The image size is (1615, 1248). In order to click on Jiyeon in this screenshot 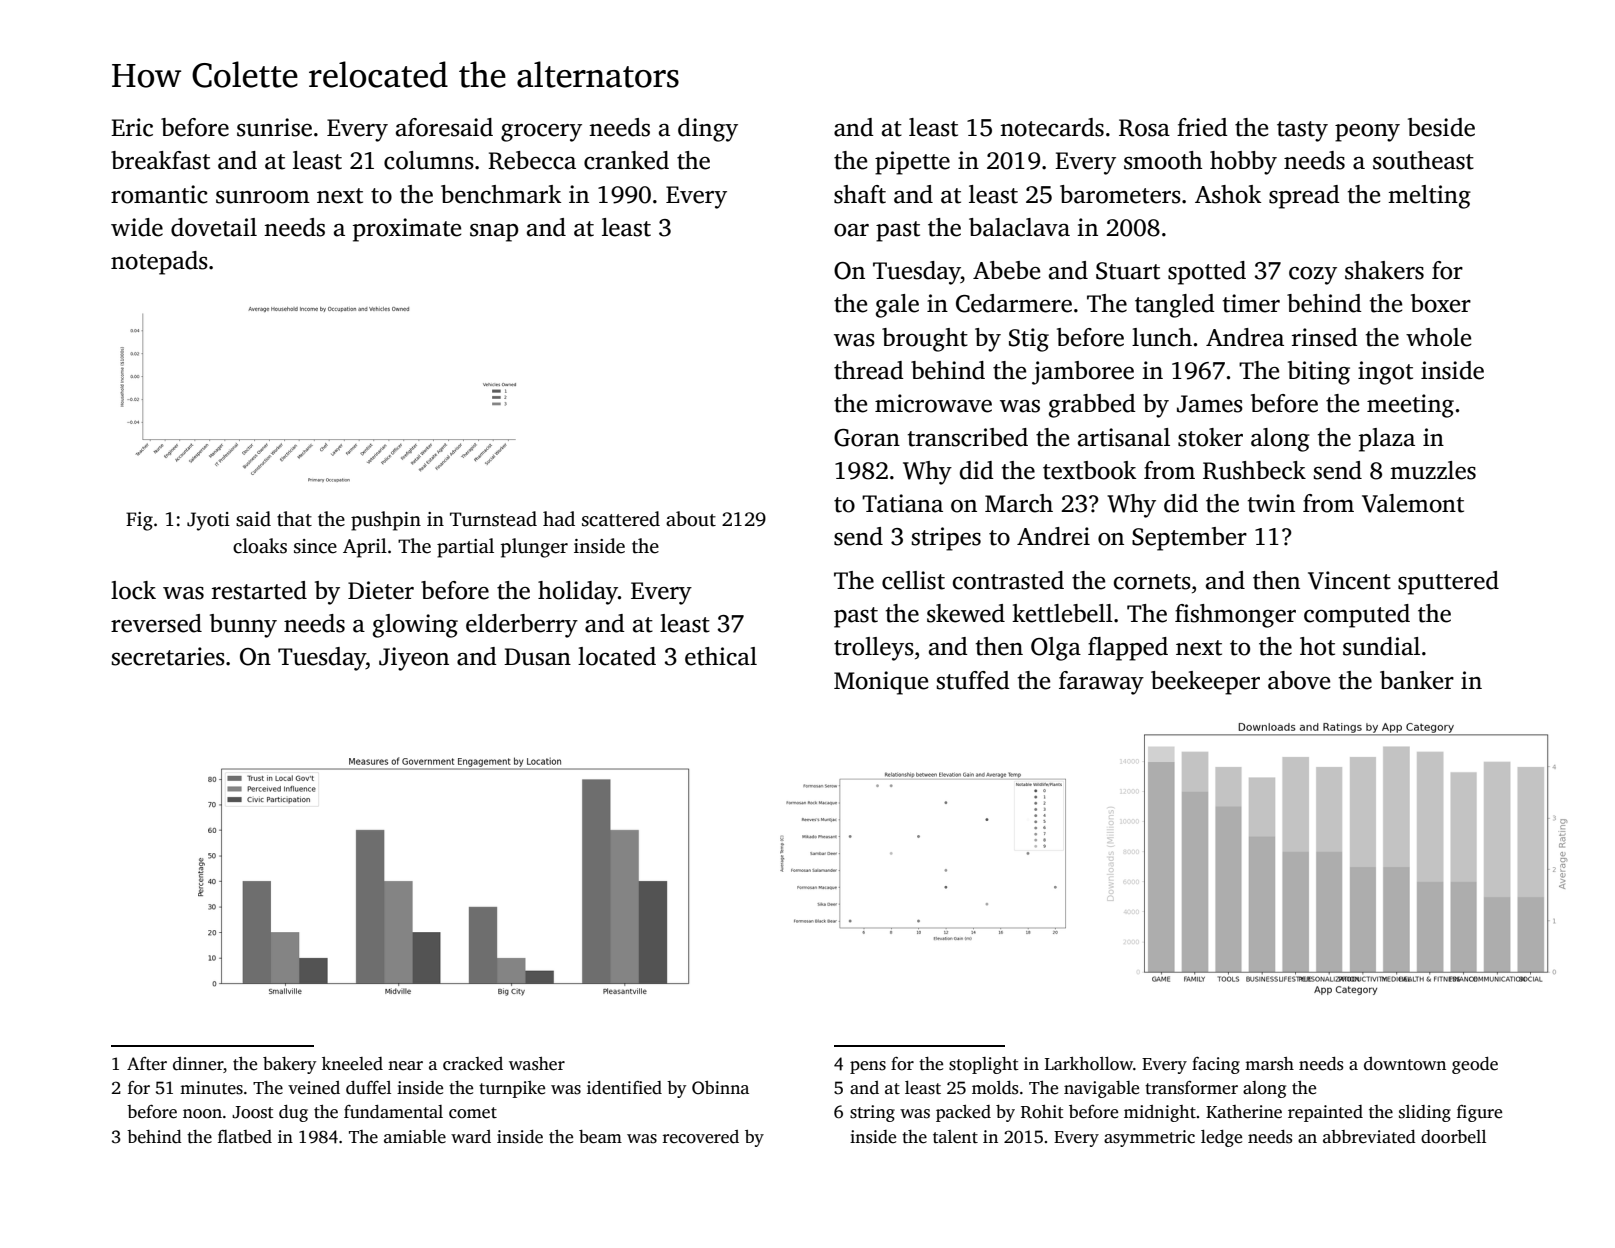, I will do `click(414, 659)`.
